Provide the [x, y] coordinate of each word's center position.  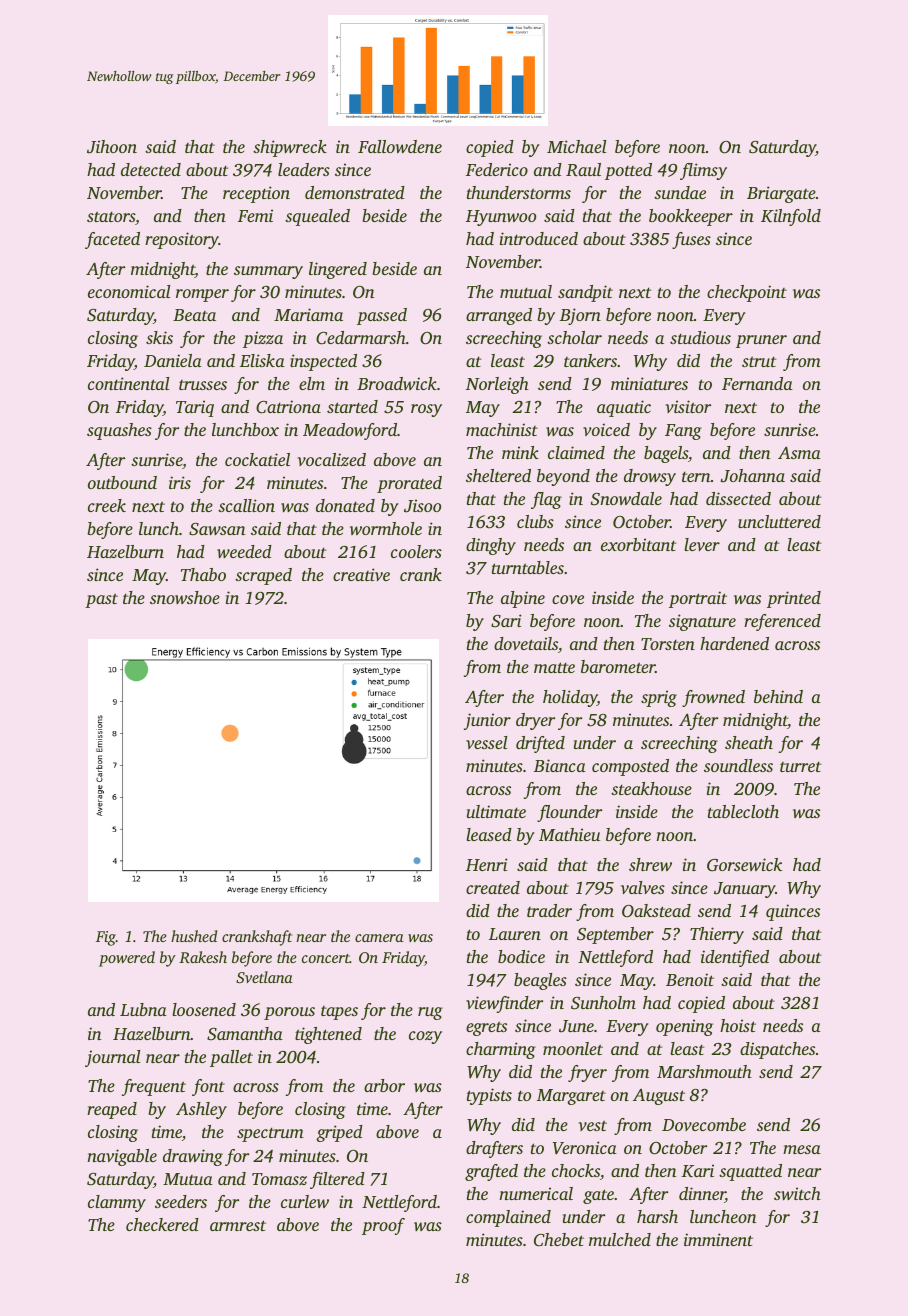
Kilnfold [791, 217]
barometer [618, 666]
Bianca [560, 765]
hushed [194, 936]
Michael [577, 146]
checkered [162, 1224]
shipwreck [290, 148]
